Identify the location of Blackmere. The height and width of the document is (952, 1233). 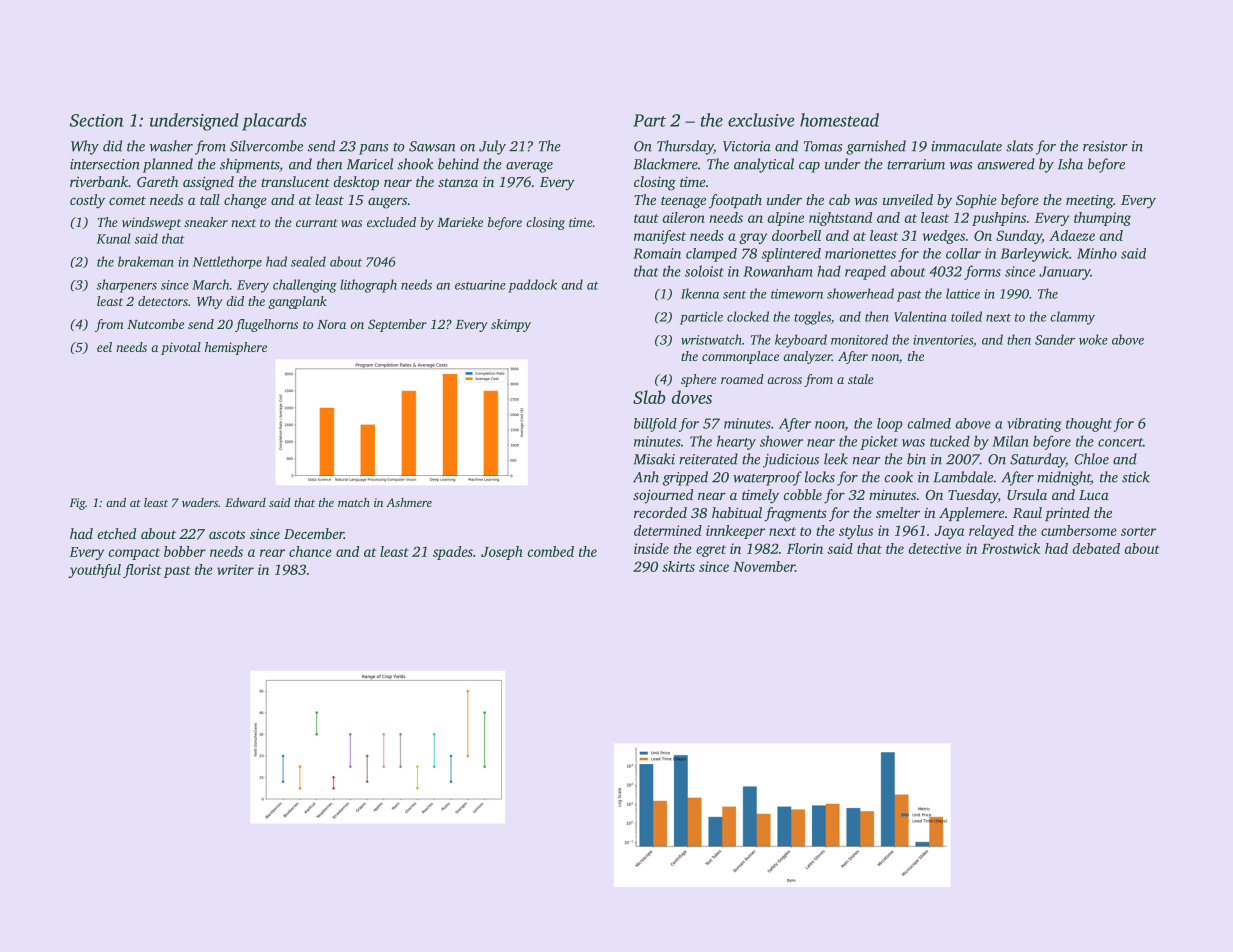
(665, 164).
